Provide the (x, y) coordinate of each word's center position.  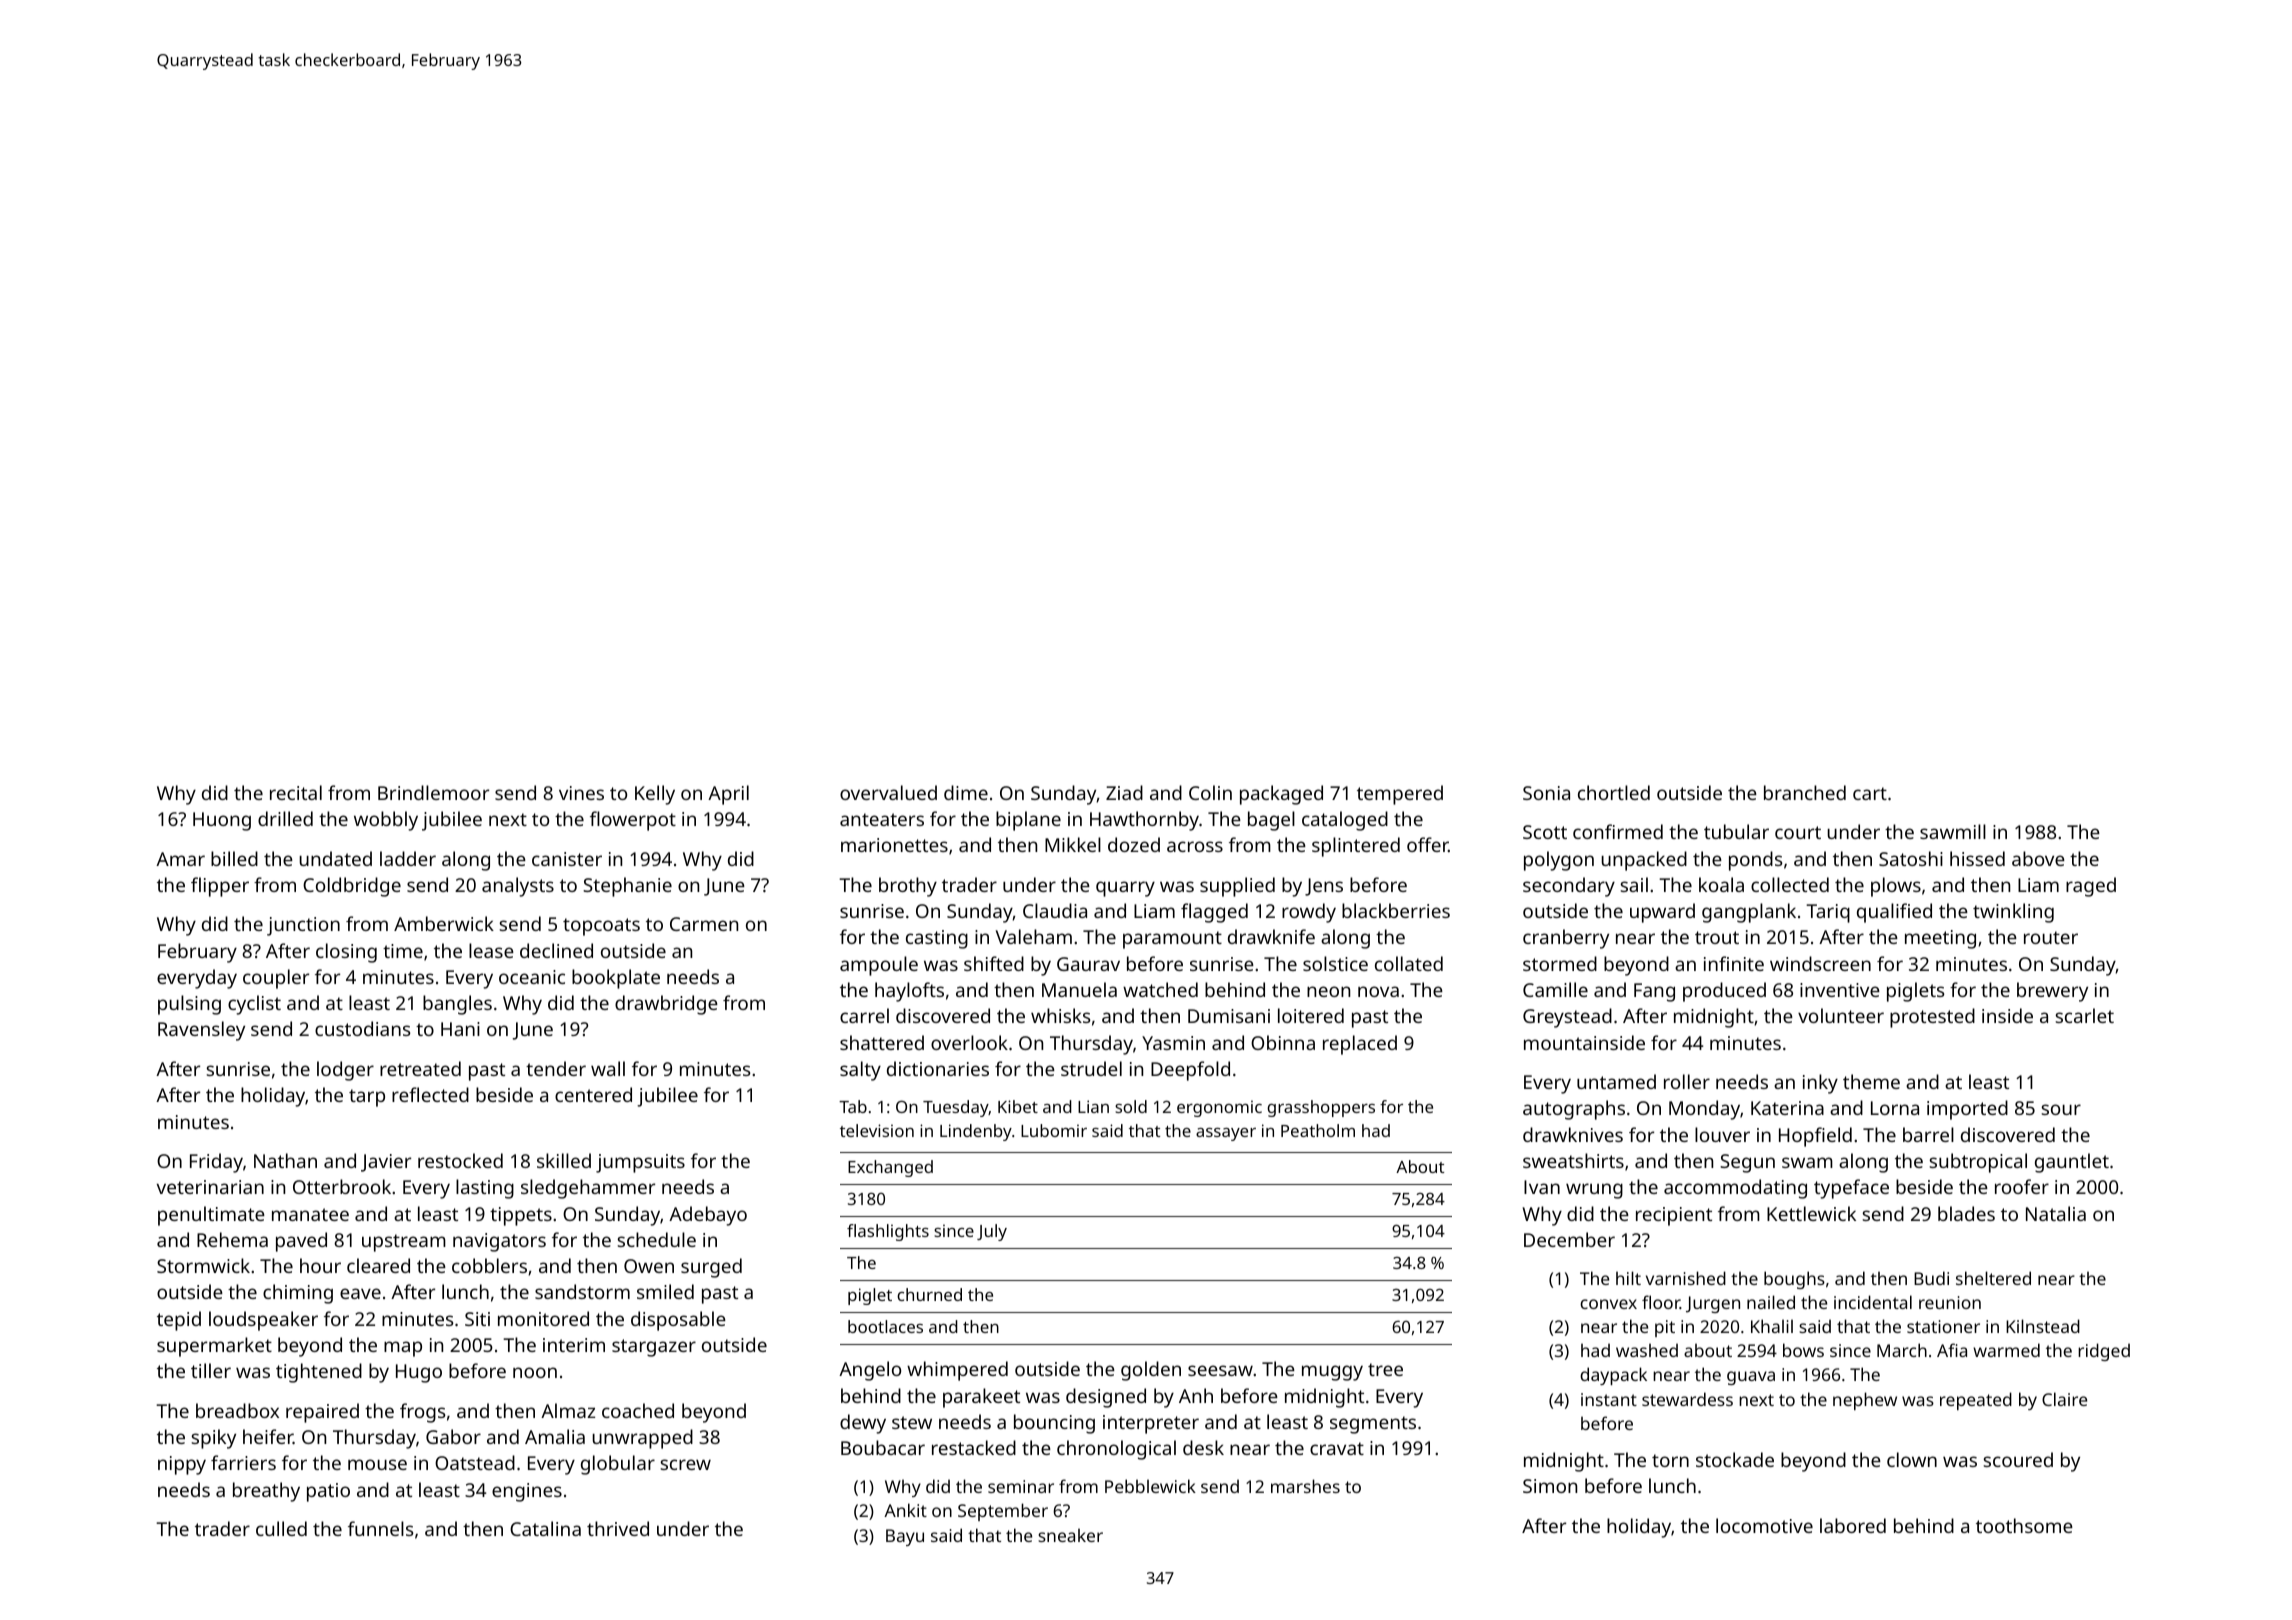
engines (527, 1492)
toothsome (2024, 1525)
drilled (285, 818)
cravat (1337, 1448)
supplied (1237, 887)
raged (2091, 887)
